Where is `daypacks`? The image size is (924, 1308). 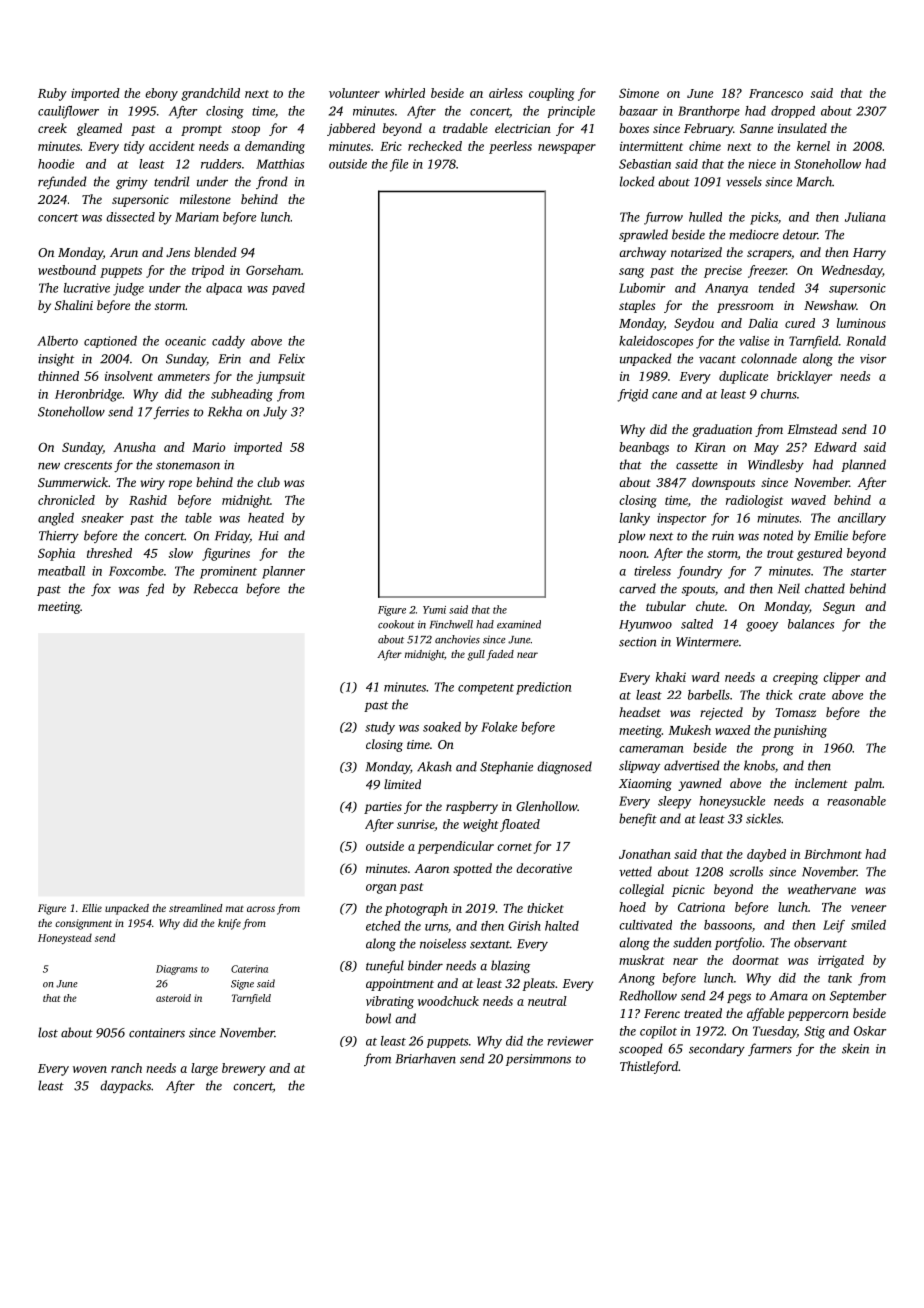 daypacks is located at coordinates (125, 1086).
